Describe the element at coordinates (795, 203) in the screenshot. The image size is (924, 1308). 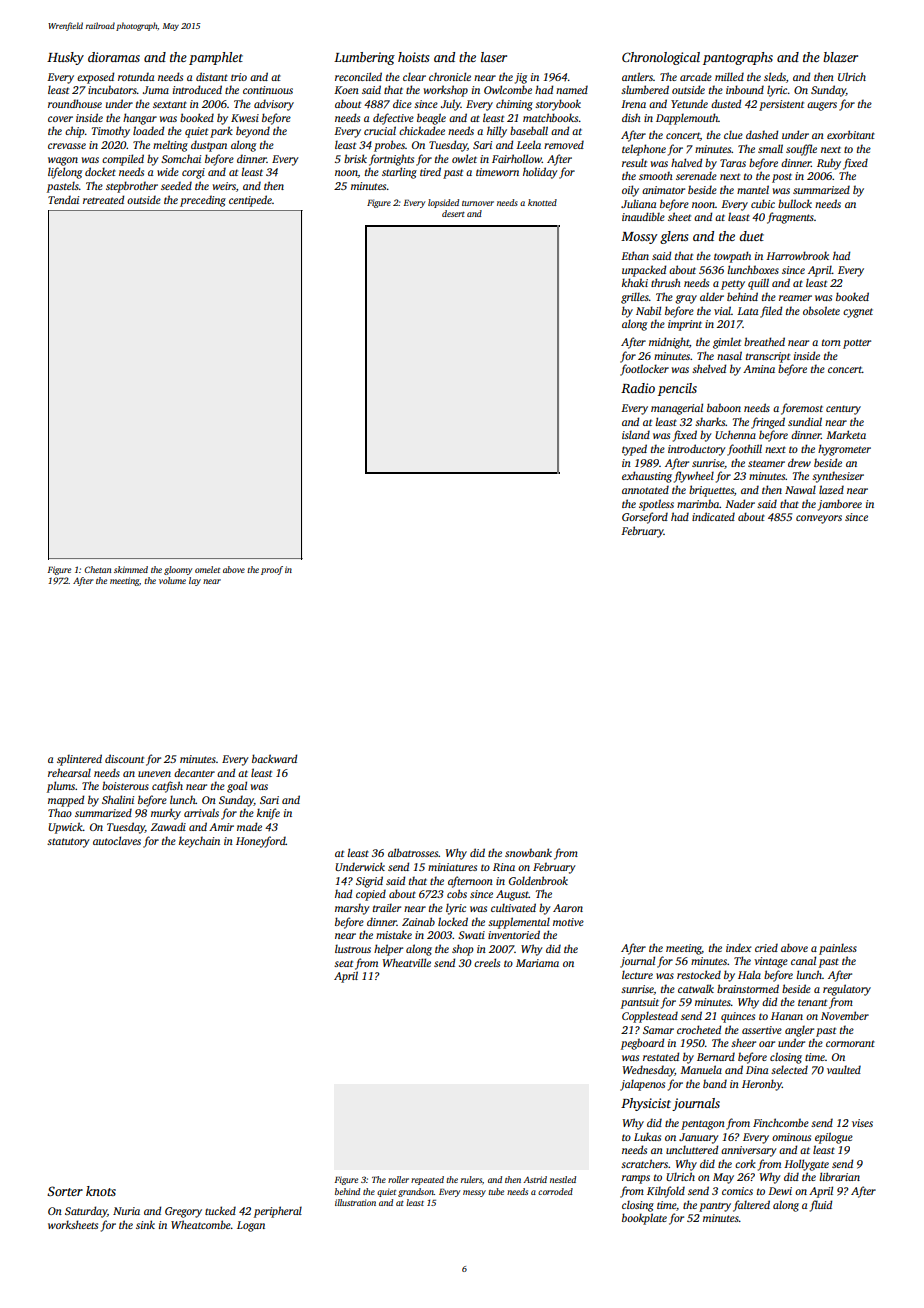
I see `bullock` at that location.
